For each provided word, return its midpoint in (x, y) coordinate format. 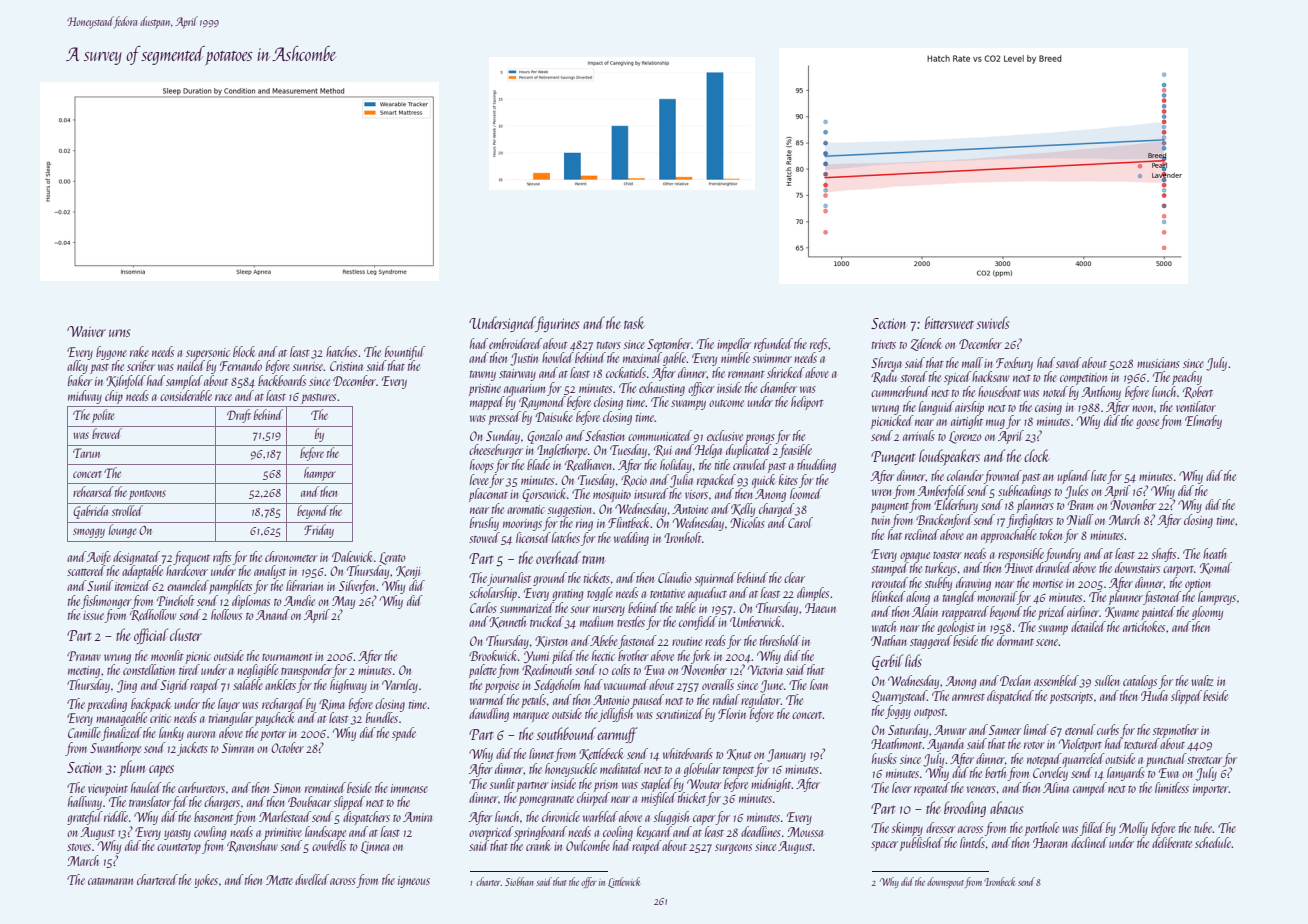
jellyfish (615, 715)
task (634, 322)
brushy (484, 524)
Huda (1154, 695)
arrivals (919, 435)
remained (325, 787)
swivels (992, 322)
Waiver (86, 331)
